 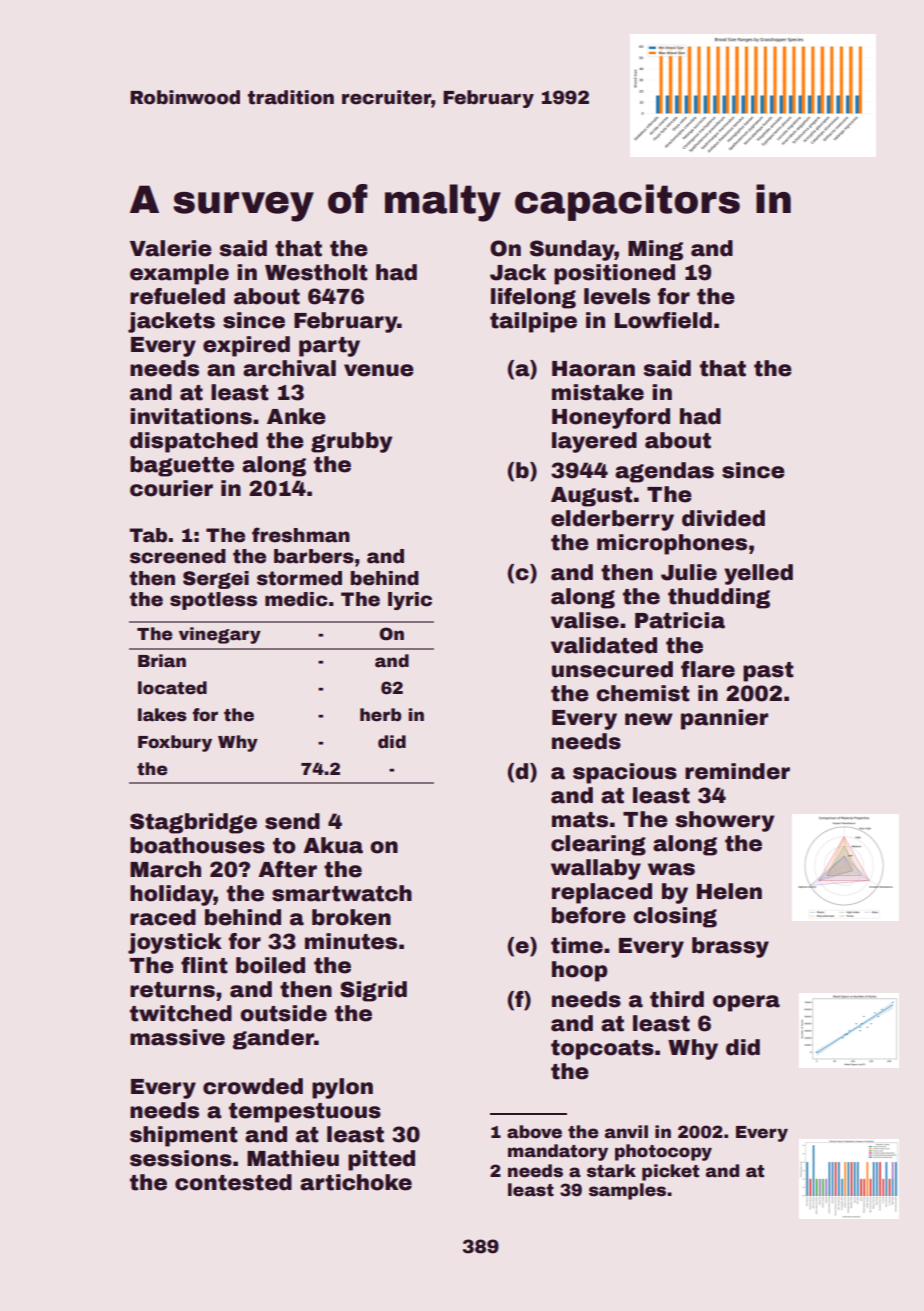 I want to click on boiled, so click(x=270, y=965).
